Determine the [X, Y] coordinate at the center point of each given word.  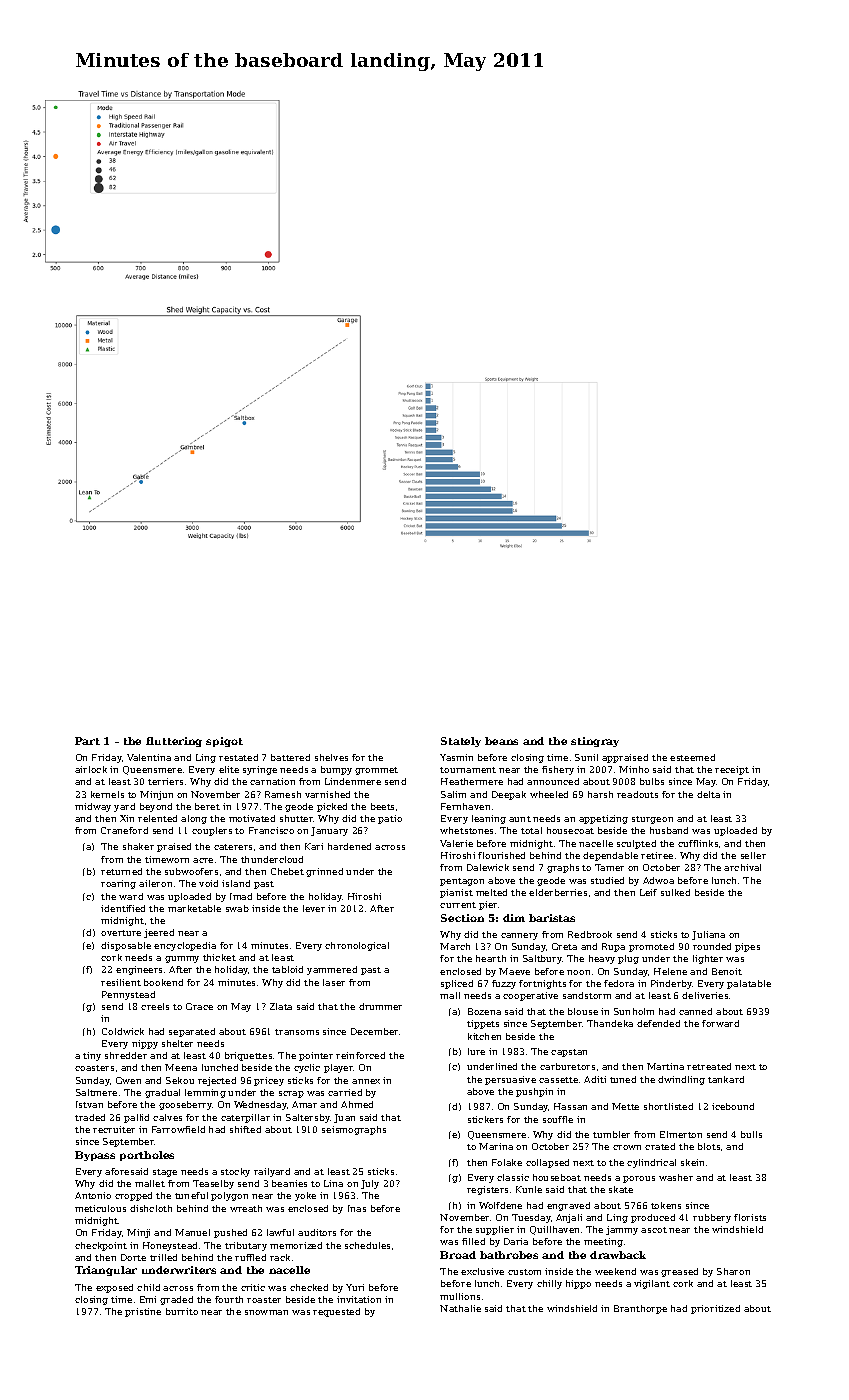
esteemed [692, 757]
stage [165, 1173]
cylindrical [651, 1163]
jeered [159, 933]
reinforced [360, 1055]
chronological [357, 946]
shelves [331, 757]
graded [176, 1300]
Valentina [149, 757]
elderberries [558, 892]
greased [679, 1272]
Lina [333, 1183]
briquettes [248, 1056]
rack [280, 1257]
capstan [569, 1053]
